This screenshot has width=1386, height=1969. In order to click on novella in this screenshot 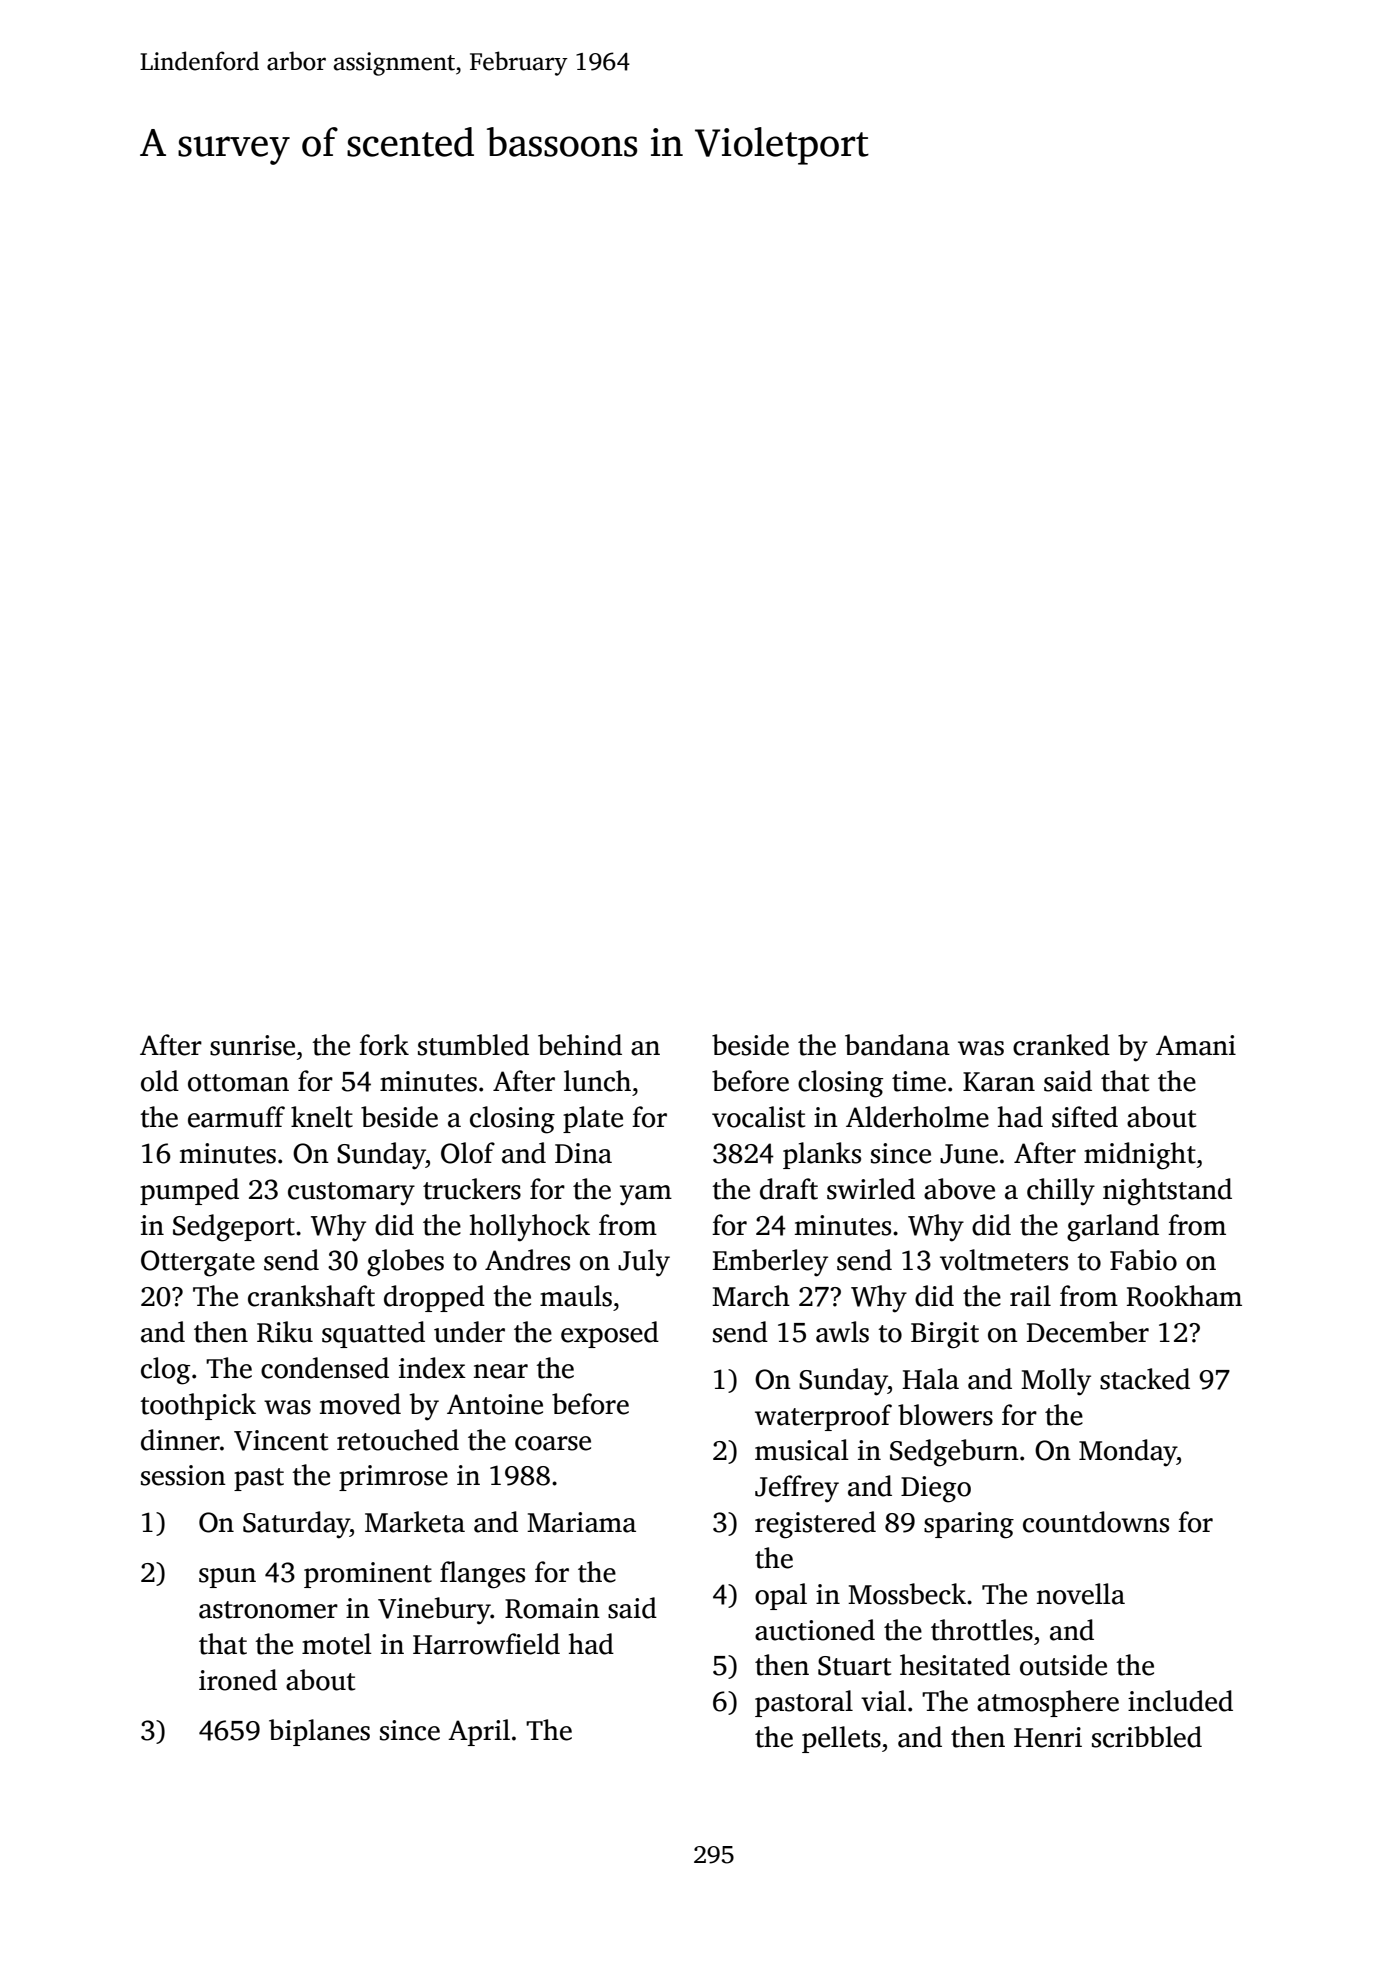, I will do `click(1081, 1594)`.
